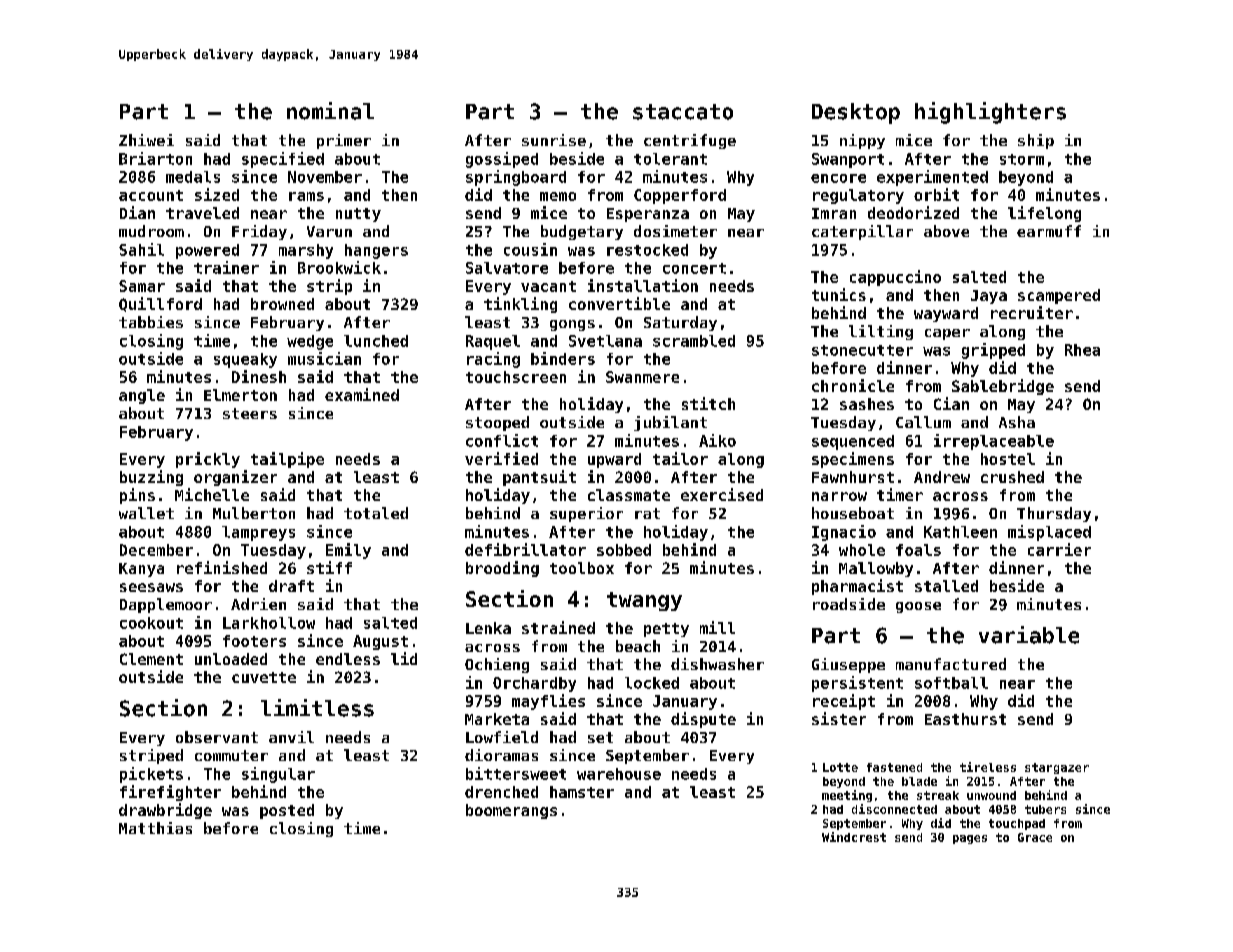 This screenshot has width=1233, height=952. What do you see at coordinates (965, 719) in the screenshot?
I see `Easthurst` at bounding box center [965, 719].
